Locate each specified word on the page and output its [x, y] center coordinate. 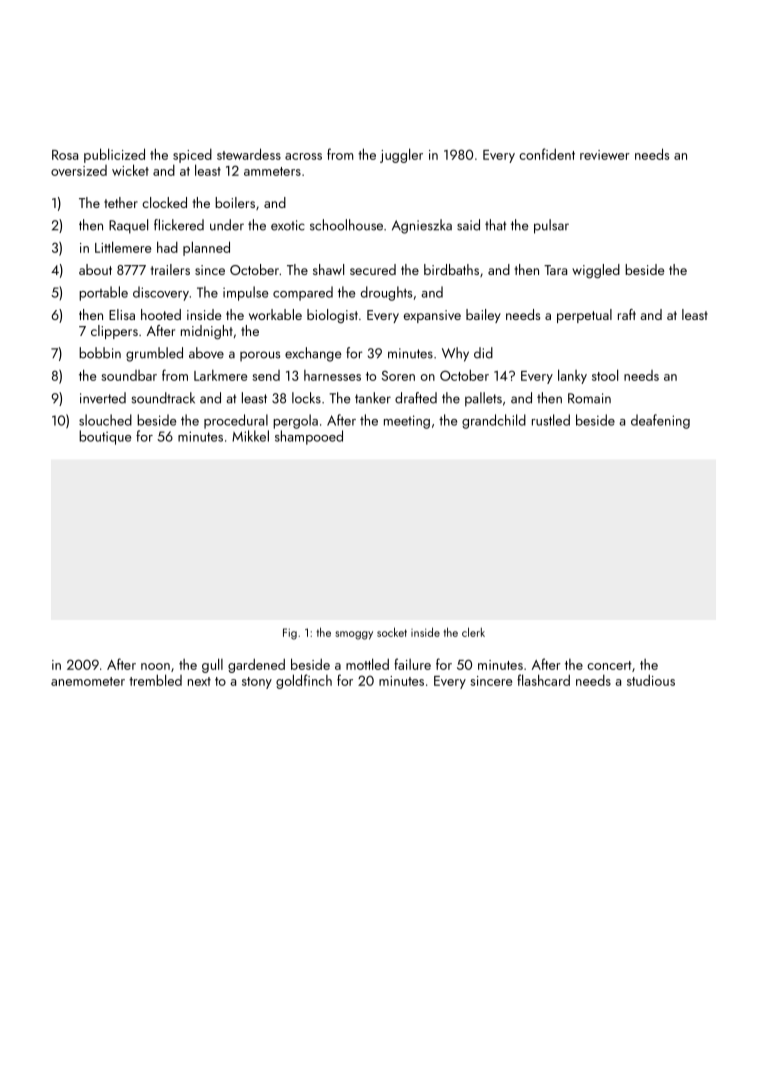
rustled [551, 420]
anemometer [88, 681]
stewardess [249, 154]
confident [547, 154]
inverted [103, 398]
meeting [407, 422]
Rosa [65, 155]
